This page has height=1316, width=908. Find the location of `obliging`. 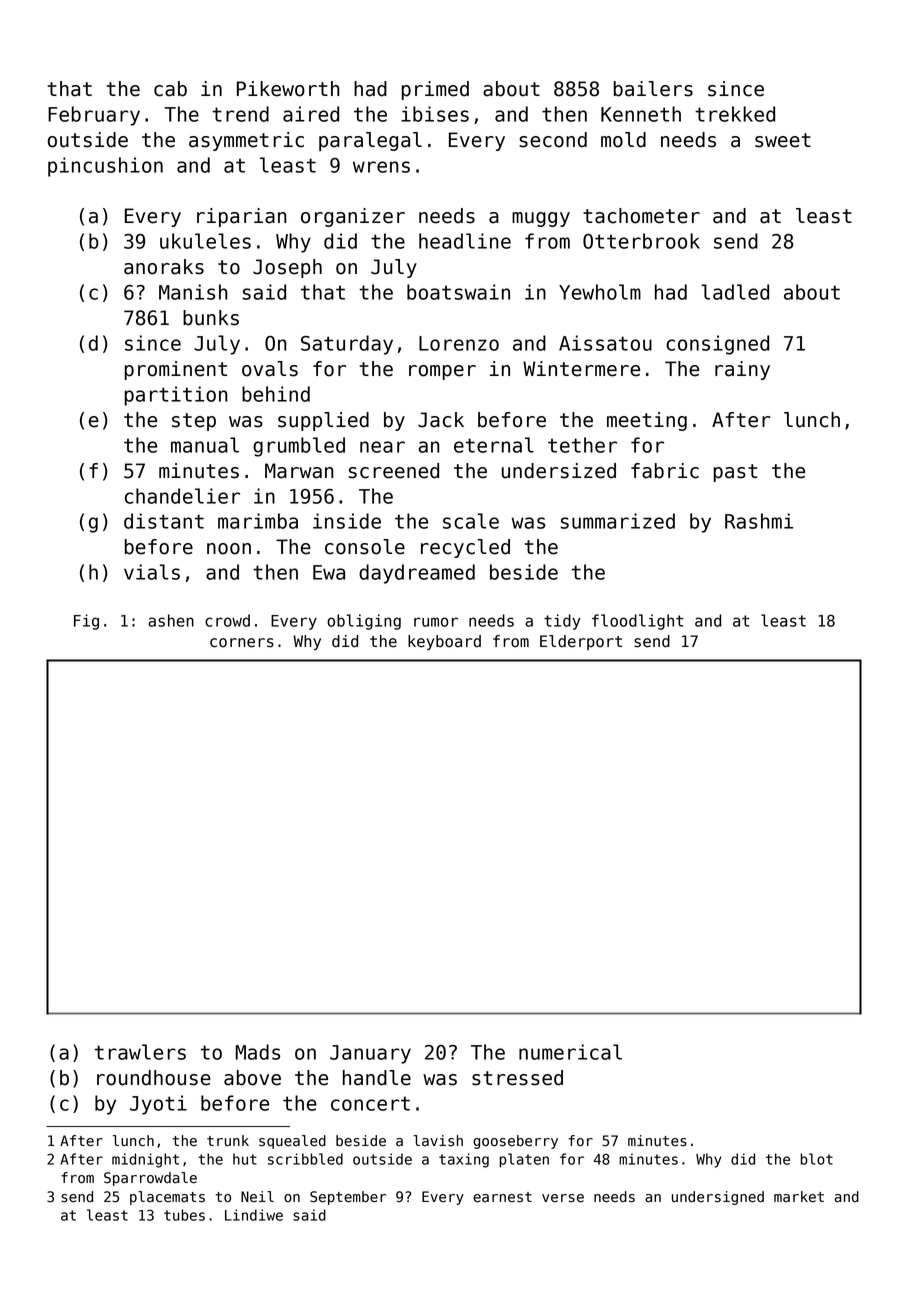

obliging is located at coordinates (364, 622).
